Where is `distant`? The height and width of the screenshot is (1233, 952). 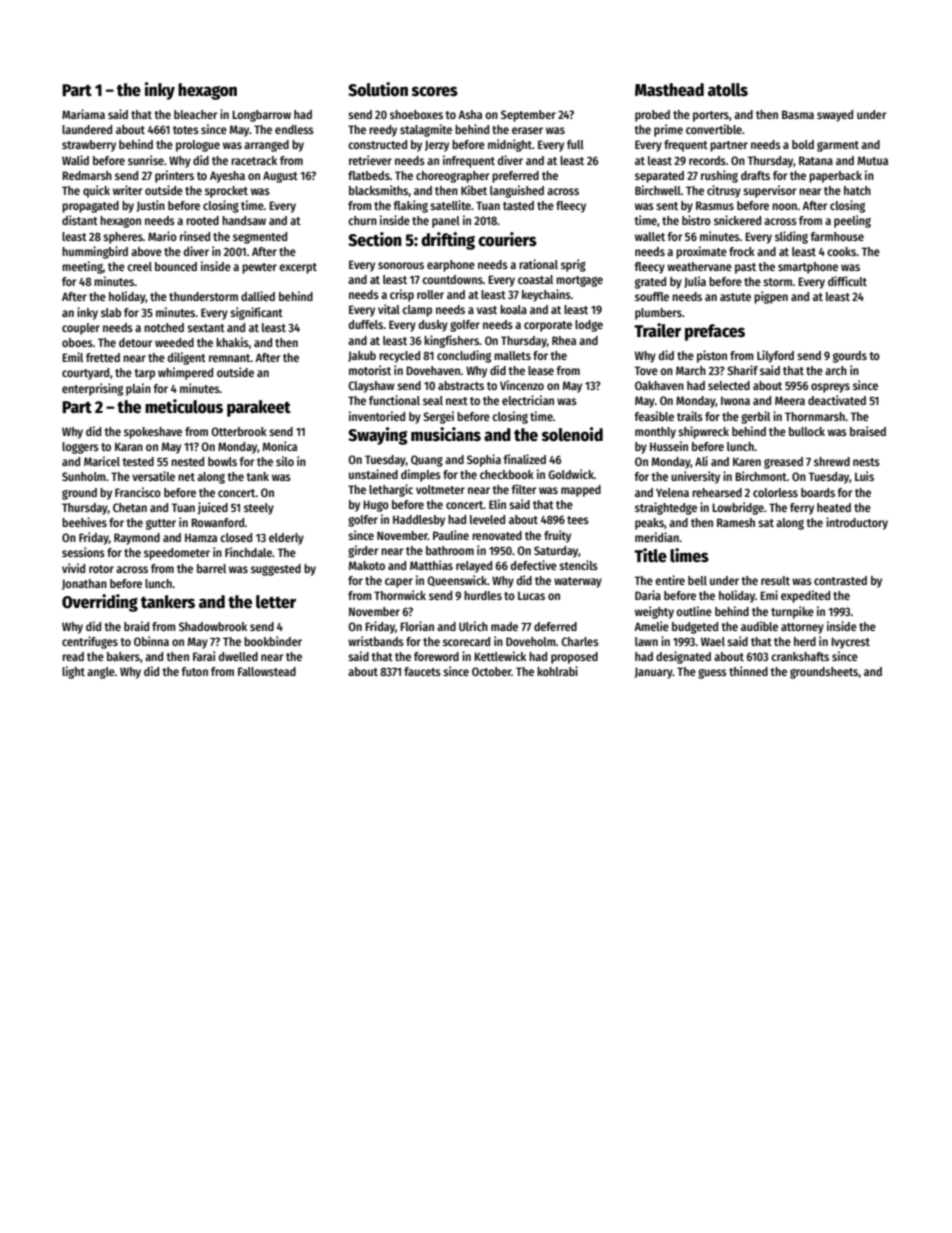
distant is located at coordinates (80, 220).
